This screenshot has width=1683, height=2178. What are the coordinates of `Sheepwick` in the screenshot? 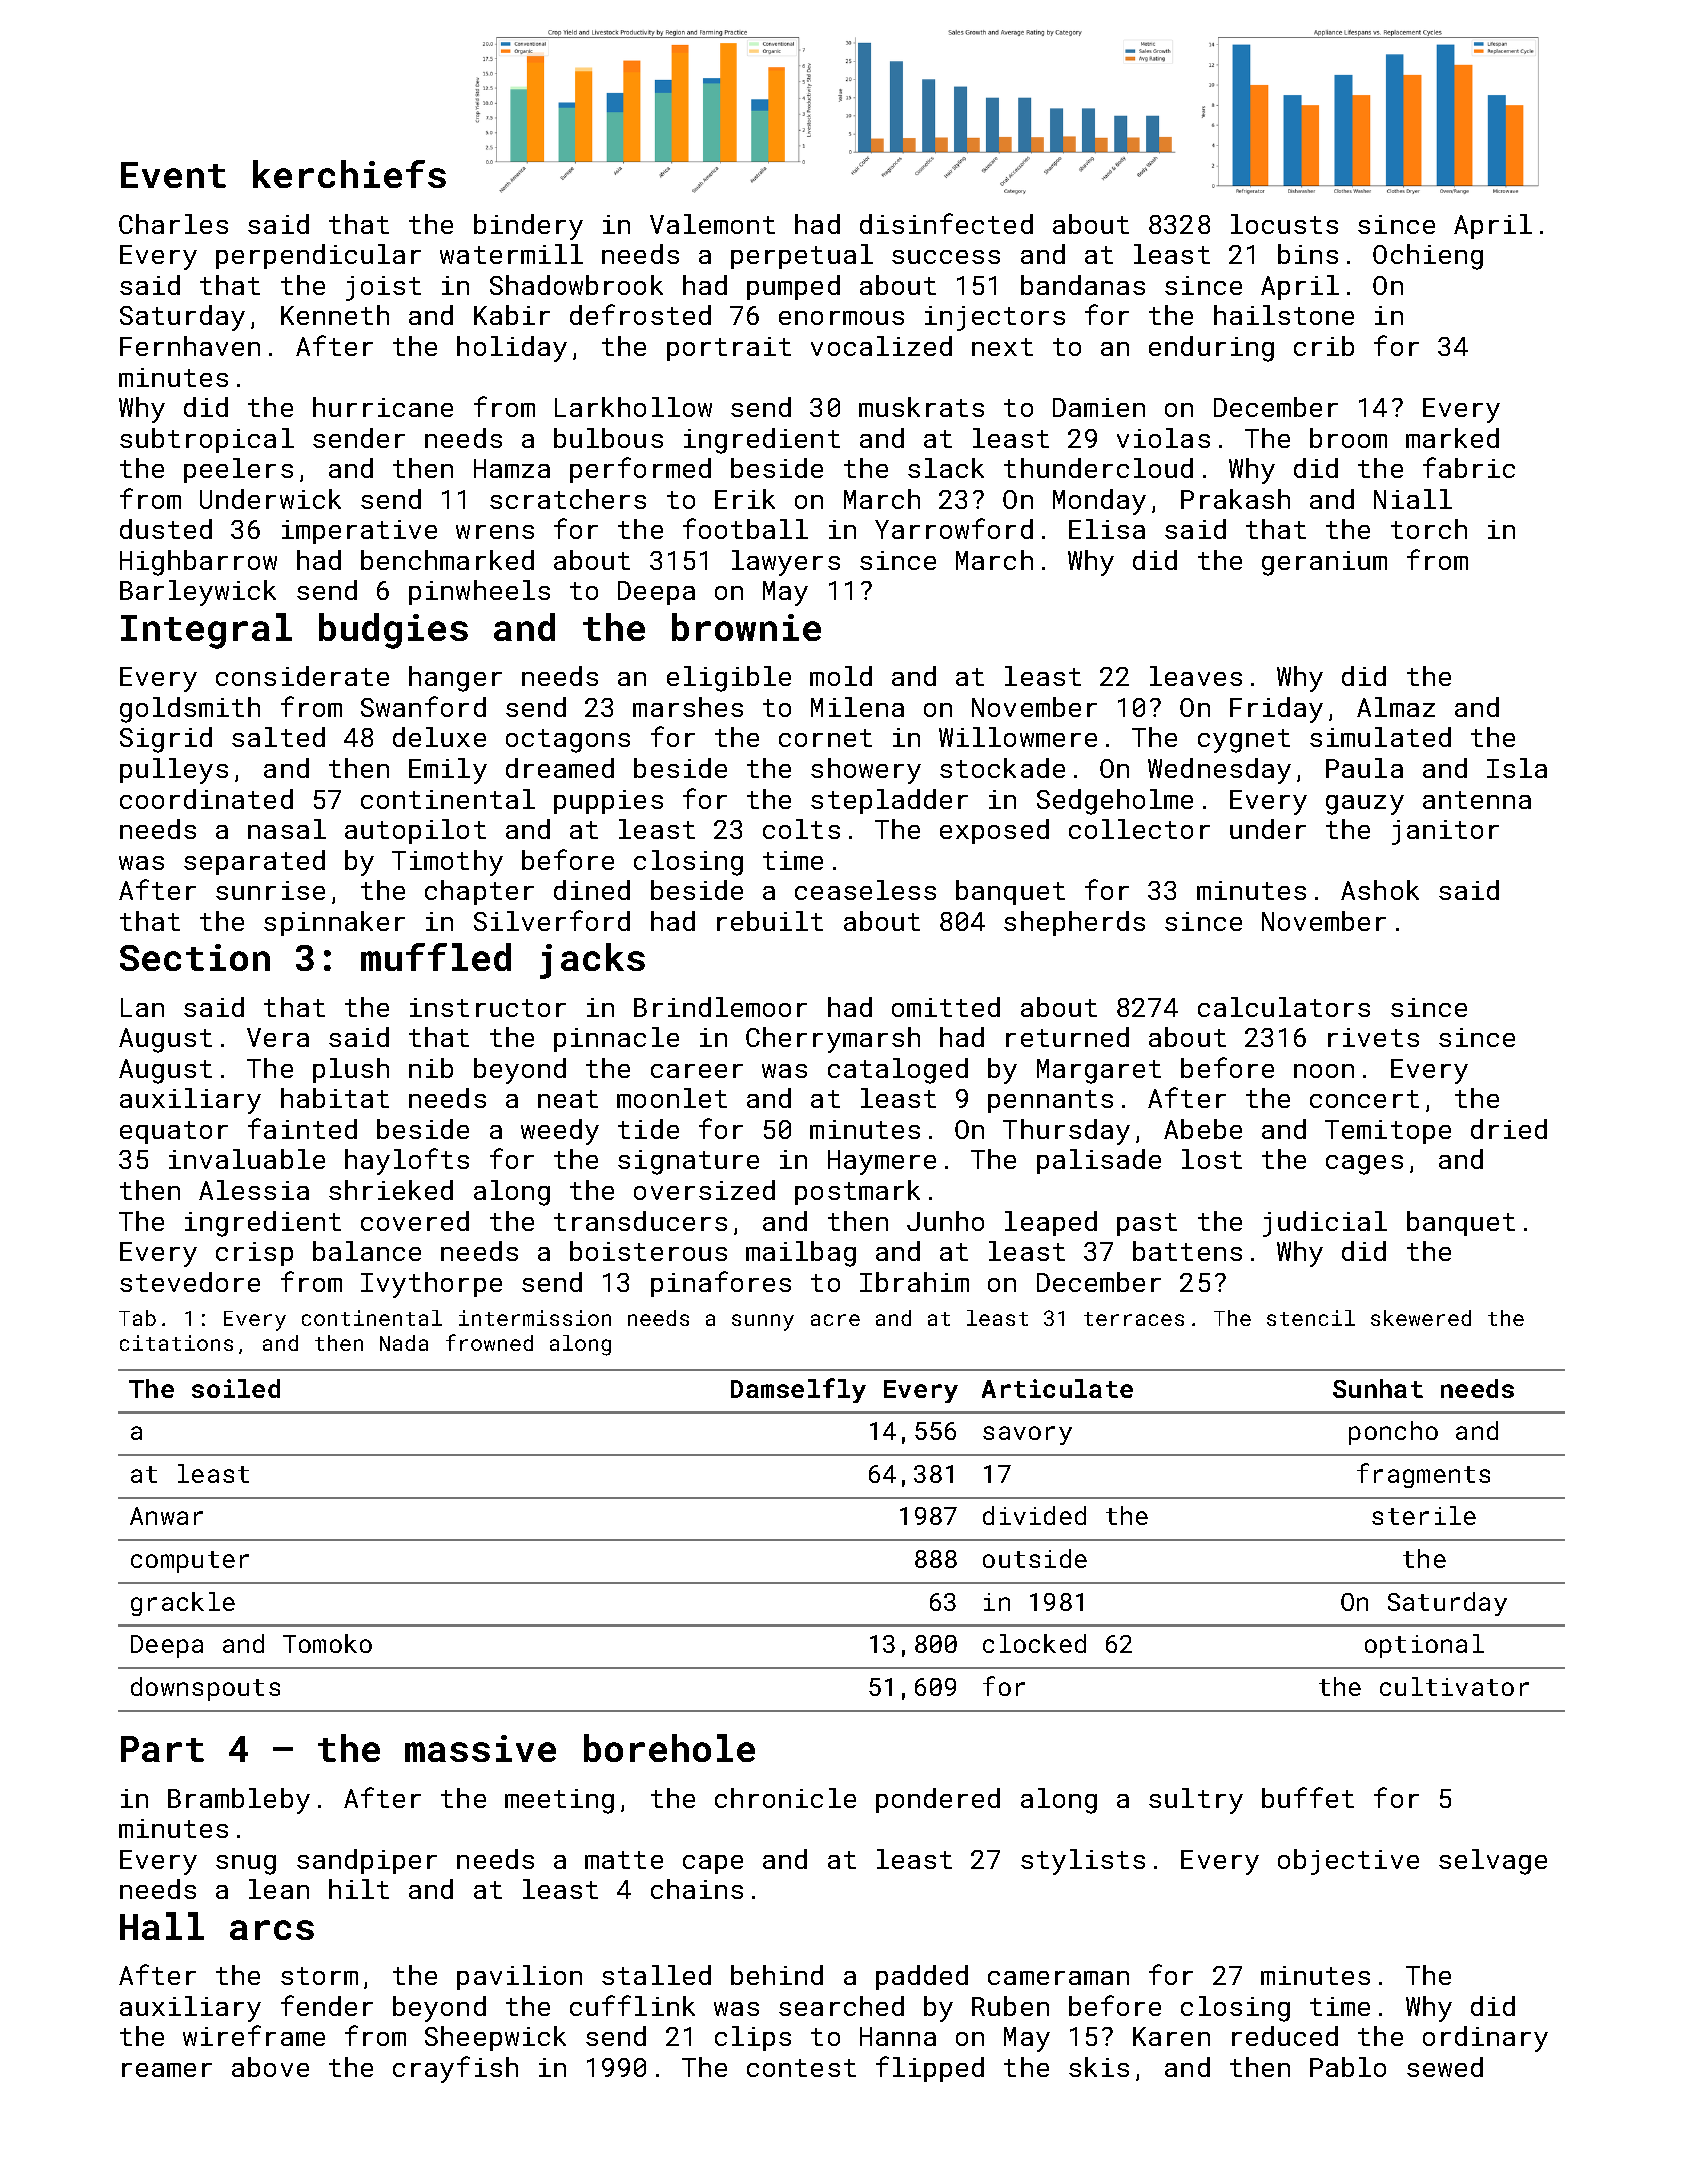 It's located at (495, 2038).
